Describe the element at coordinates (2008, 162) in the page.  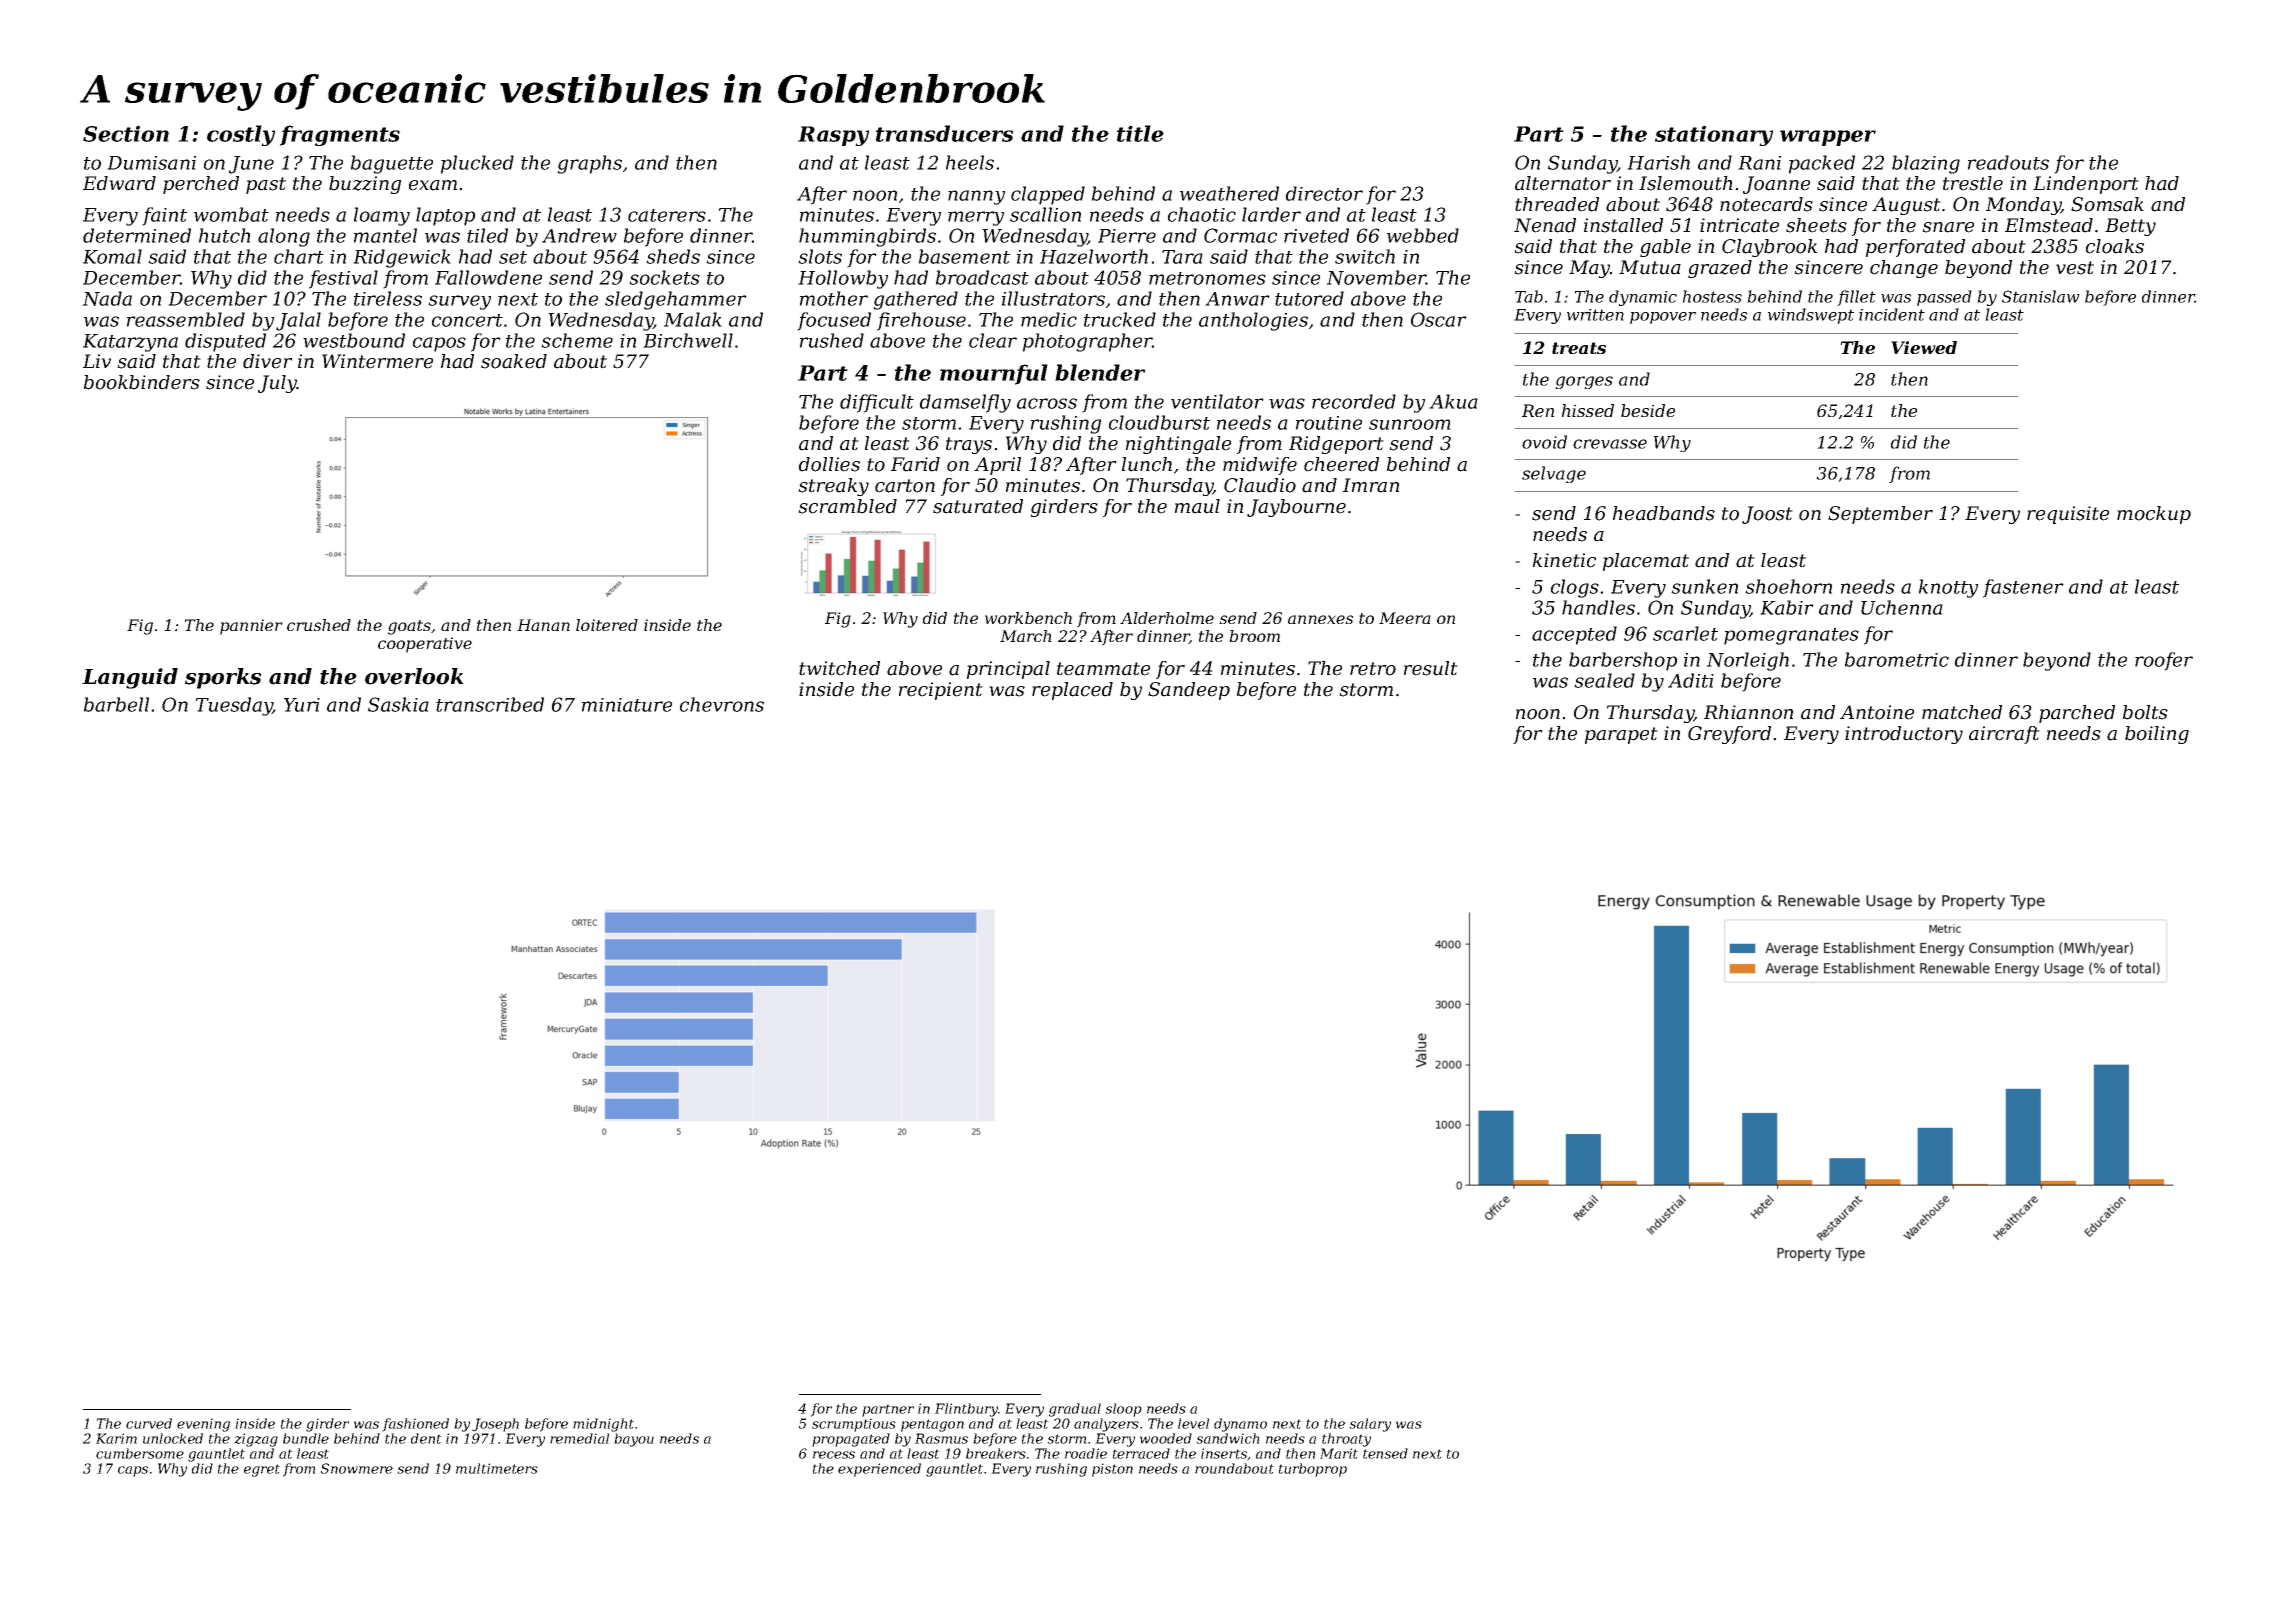
I see `readouts` at that location.
